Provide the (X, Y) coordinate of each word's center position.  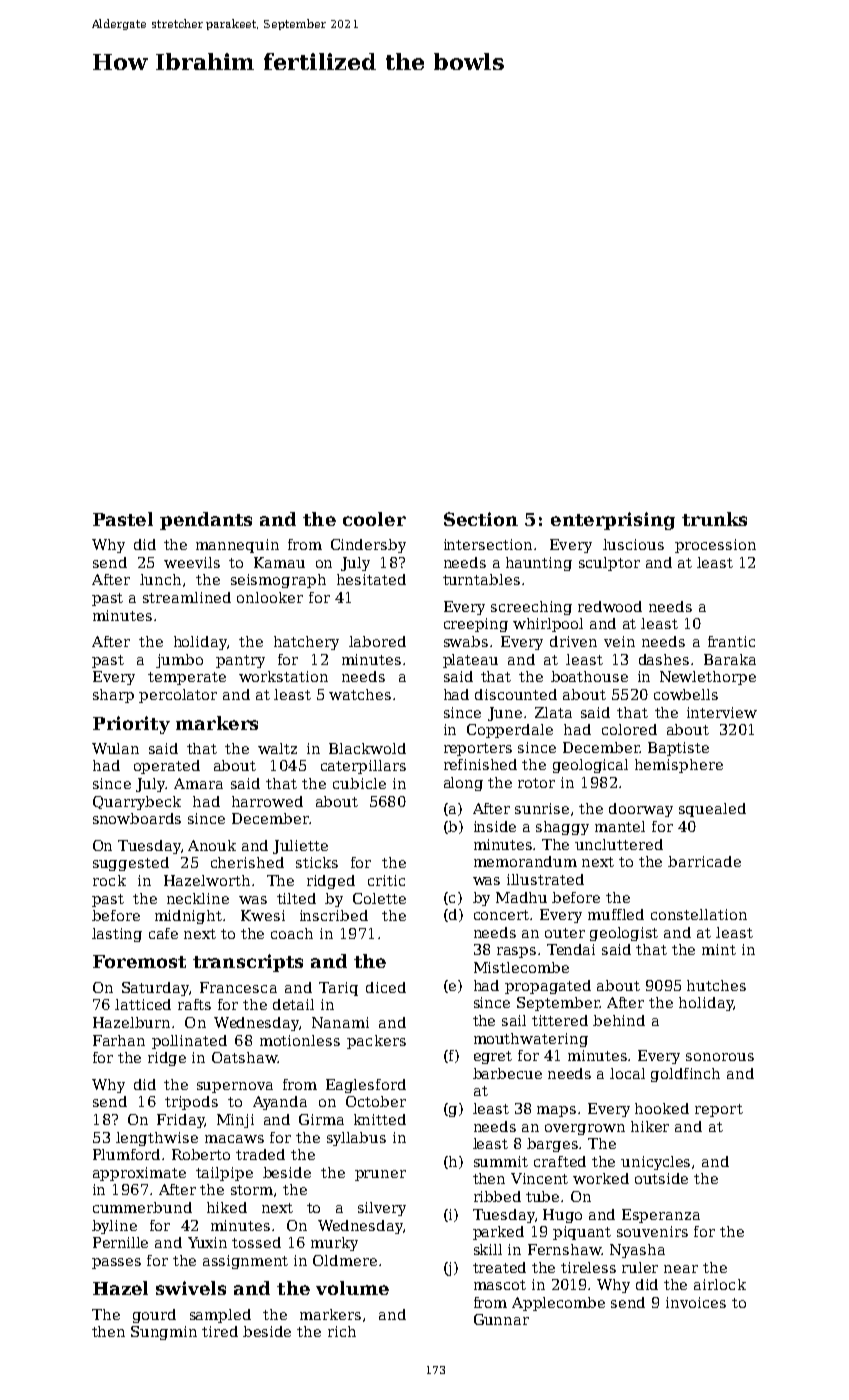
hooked (662, 1108)
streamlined (187, 597)
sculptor (609, 564)
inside (495, 826)
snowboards (137, 818)
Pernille (120, 1242)
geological (590, 766)
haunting (539, 564)
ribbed (497, 1196)
